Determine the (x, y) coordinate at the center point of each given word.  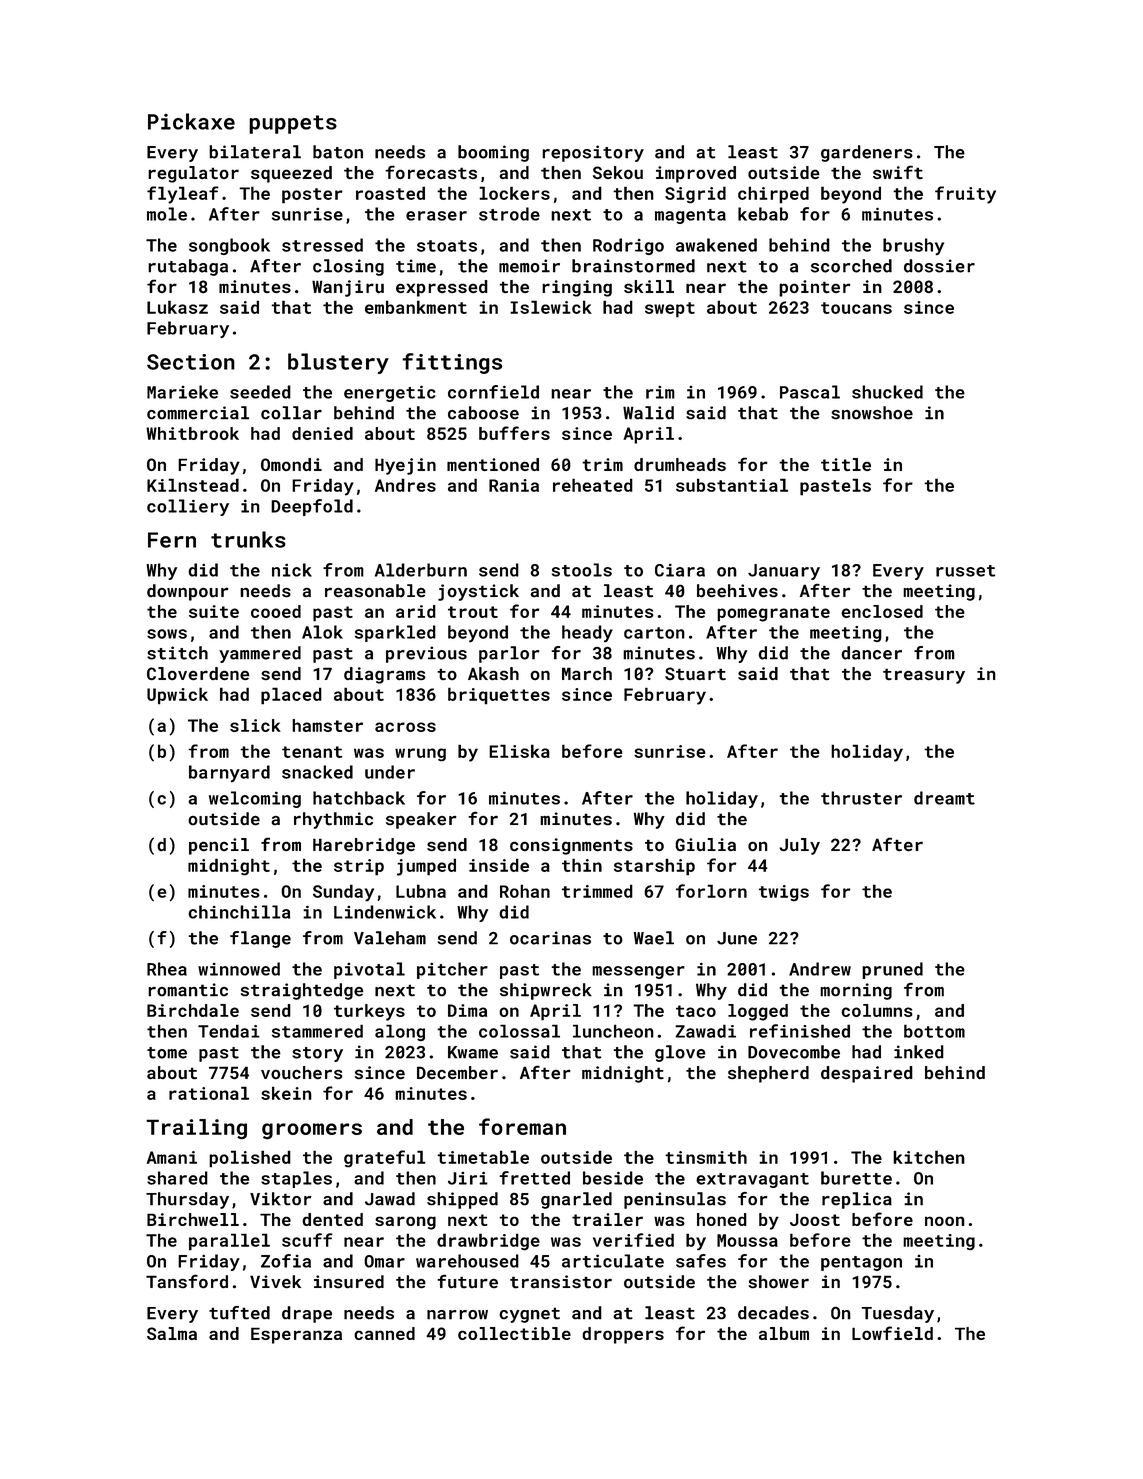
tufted (239, 1313)
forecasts (431, 172)
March (587, 673)
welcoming (255, 799)
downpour (187, 592)
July (799, 846)
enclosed (882, 611)
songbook (229, 246)
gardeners (867, 153)
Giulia (705, 844)
